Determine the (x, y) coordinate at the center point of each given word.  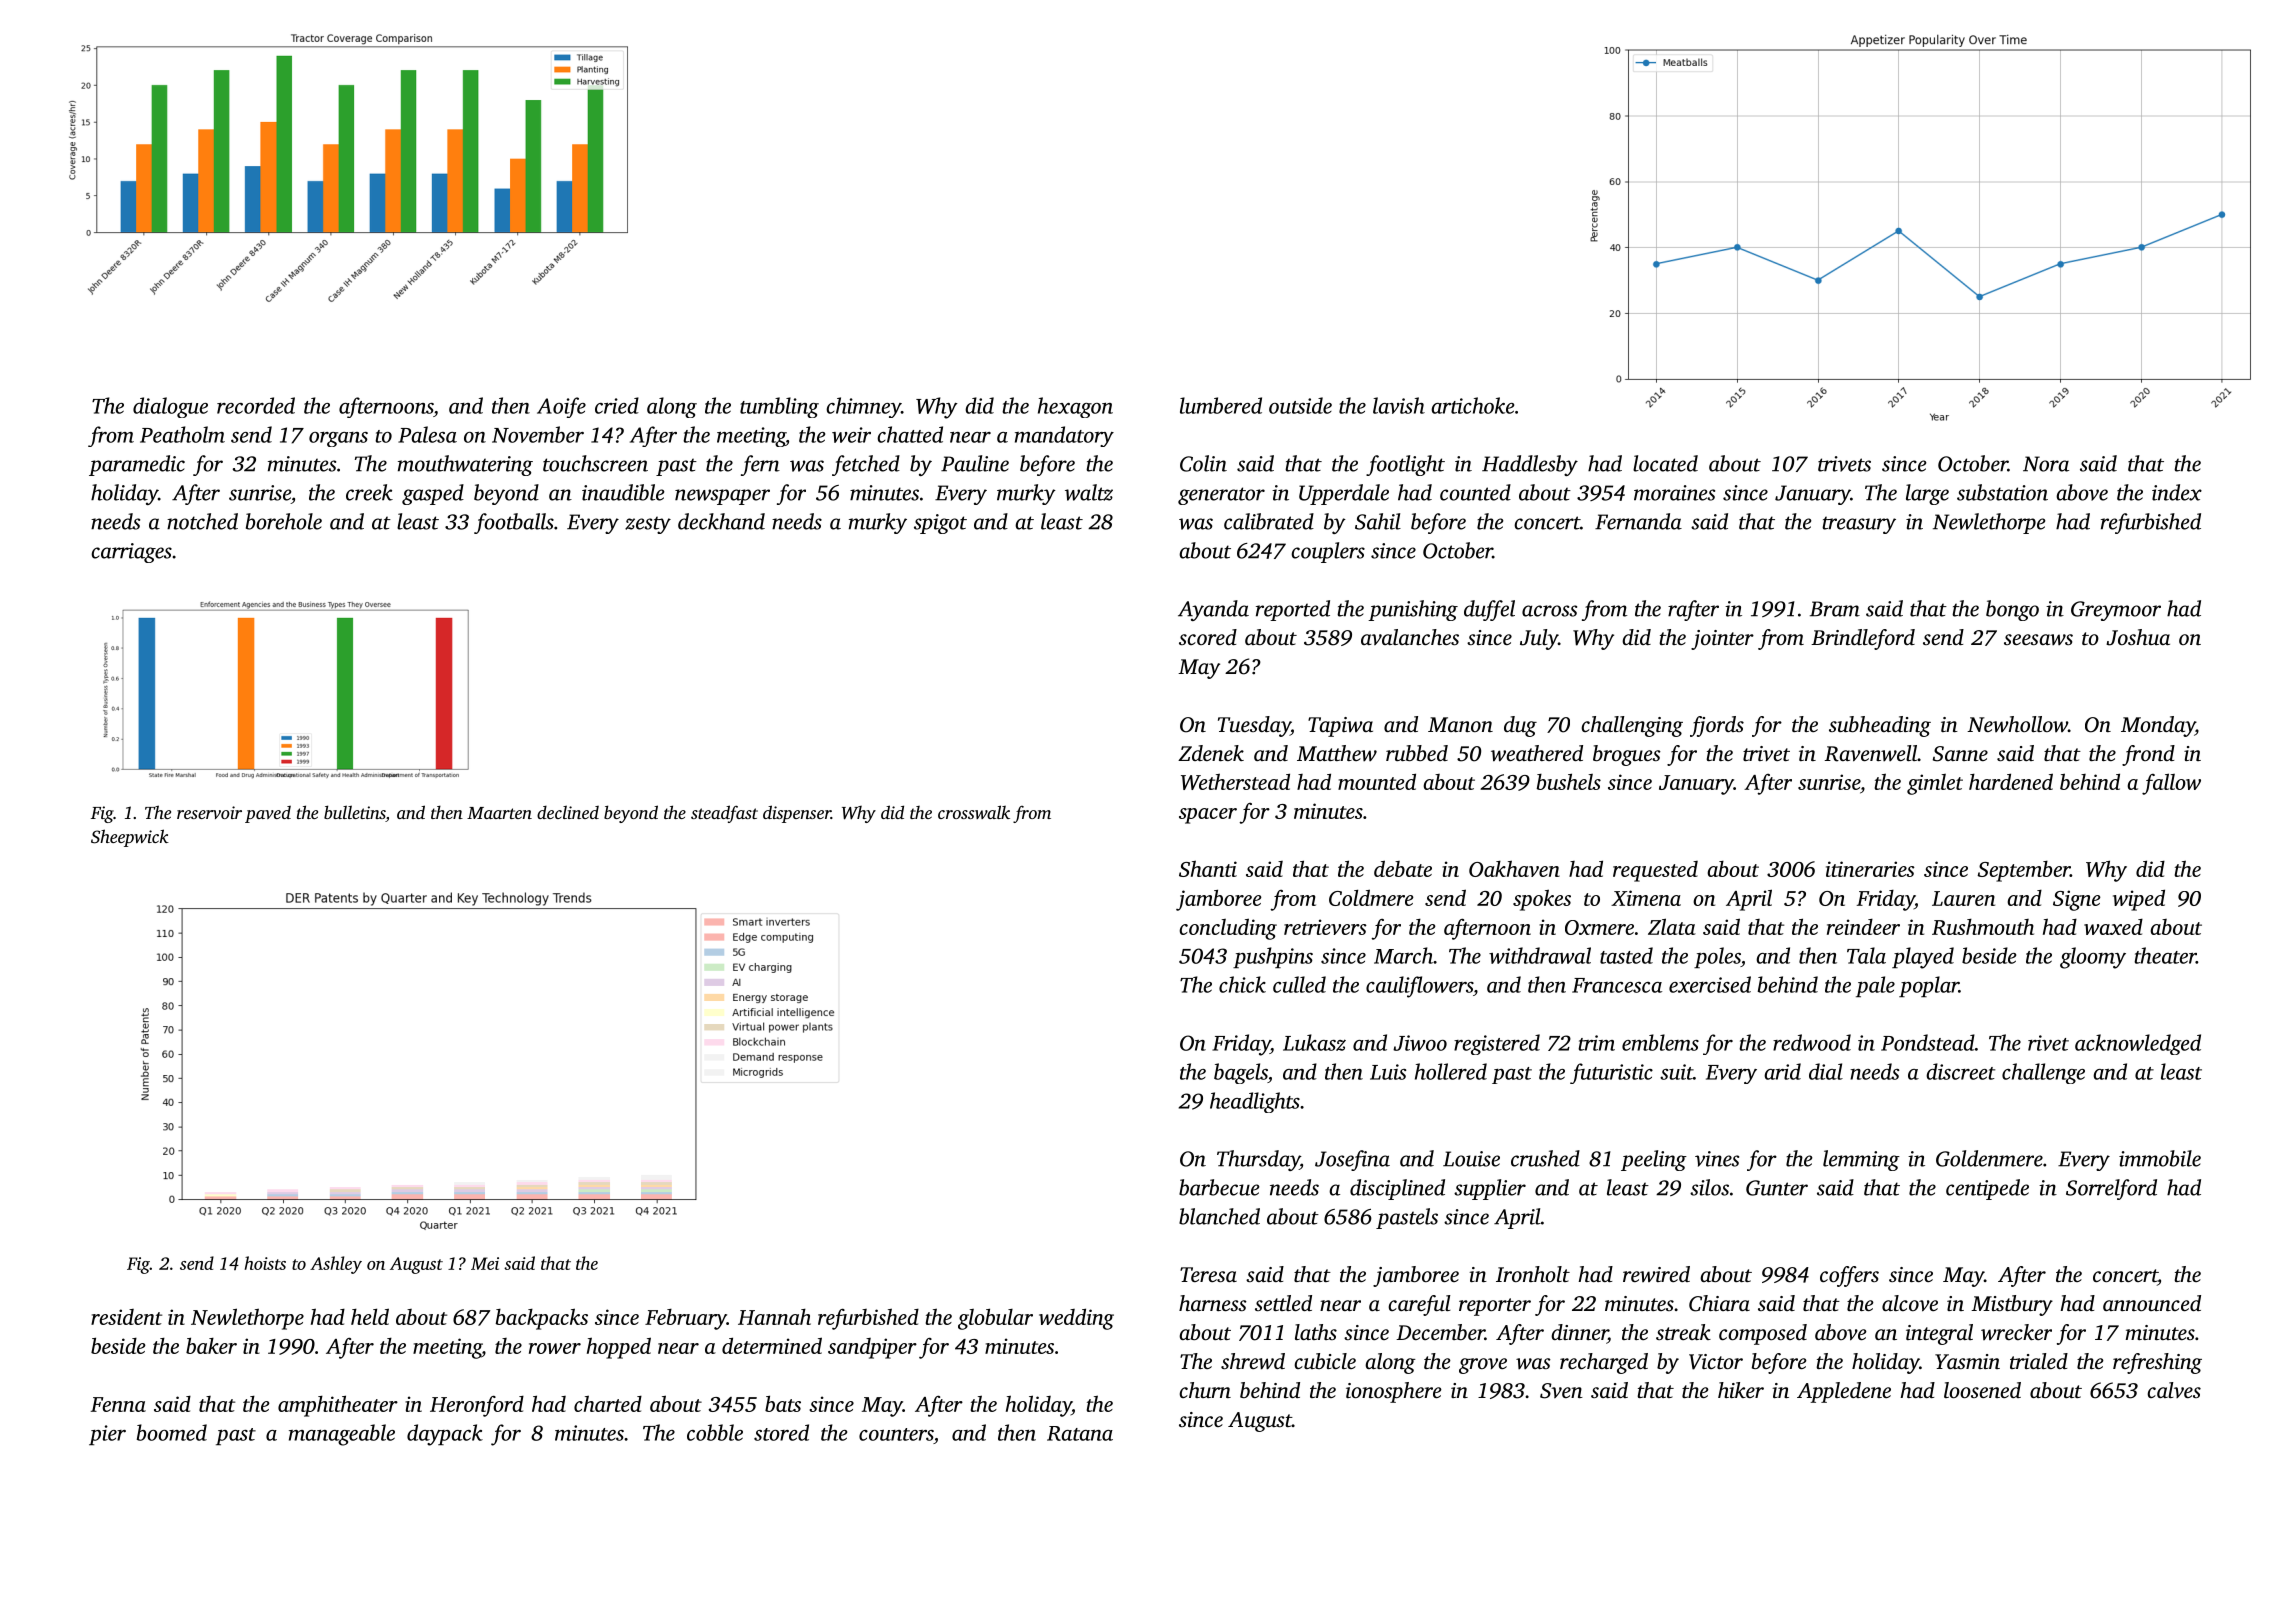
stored (781, 1432)
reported (1293, 610)
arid (1782, 1071)
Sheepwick (130, 838)
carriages (131, 553)
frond (2148, 755)
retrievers (1325, 927)
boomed (172, 1432)
